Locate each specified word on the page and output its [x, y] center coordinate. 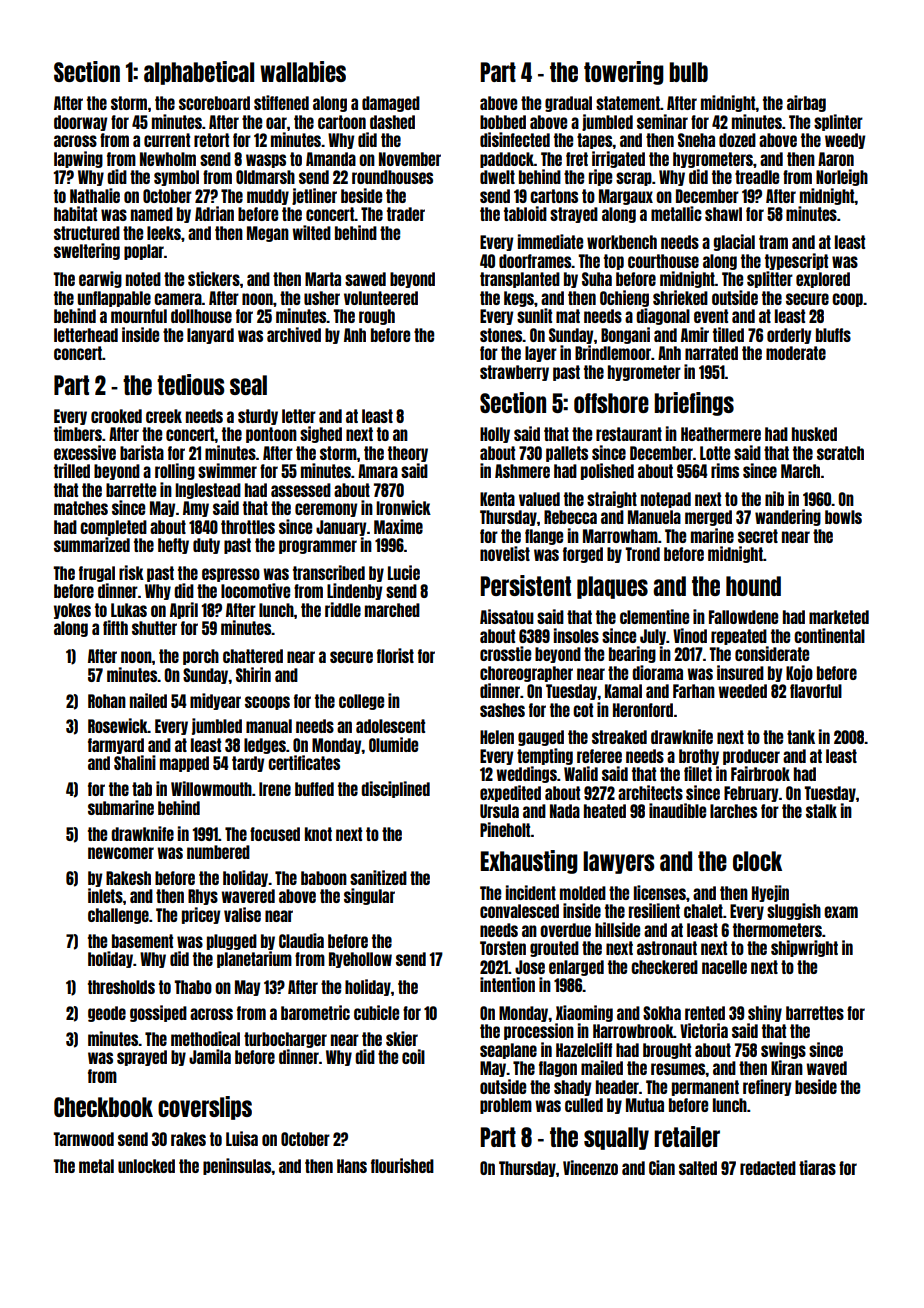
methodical [205, 1038]
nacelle [724, 967]
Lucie [404, 572]
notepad [666, 500]
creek [164, 416]
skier [402, 1038]
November [410, 159]
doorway [80, 123]
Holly [495, 435]
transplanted [520, 280]
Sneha [696, 140]
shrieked [680, 297]
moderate [796, 353]
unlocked [146, 1166]
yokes [72, 611]
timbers [78, 433]
